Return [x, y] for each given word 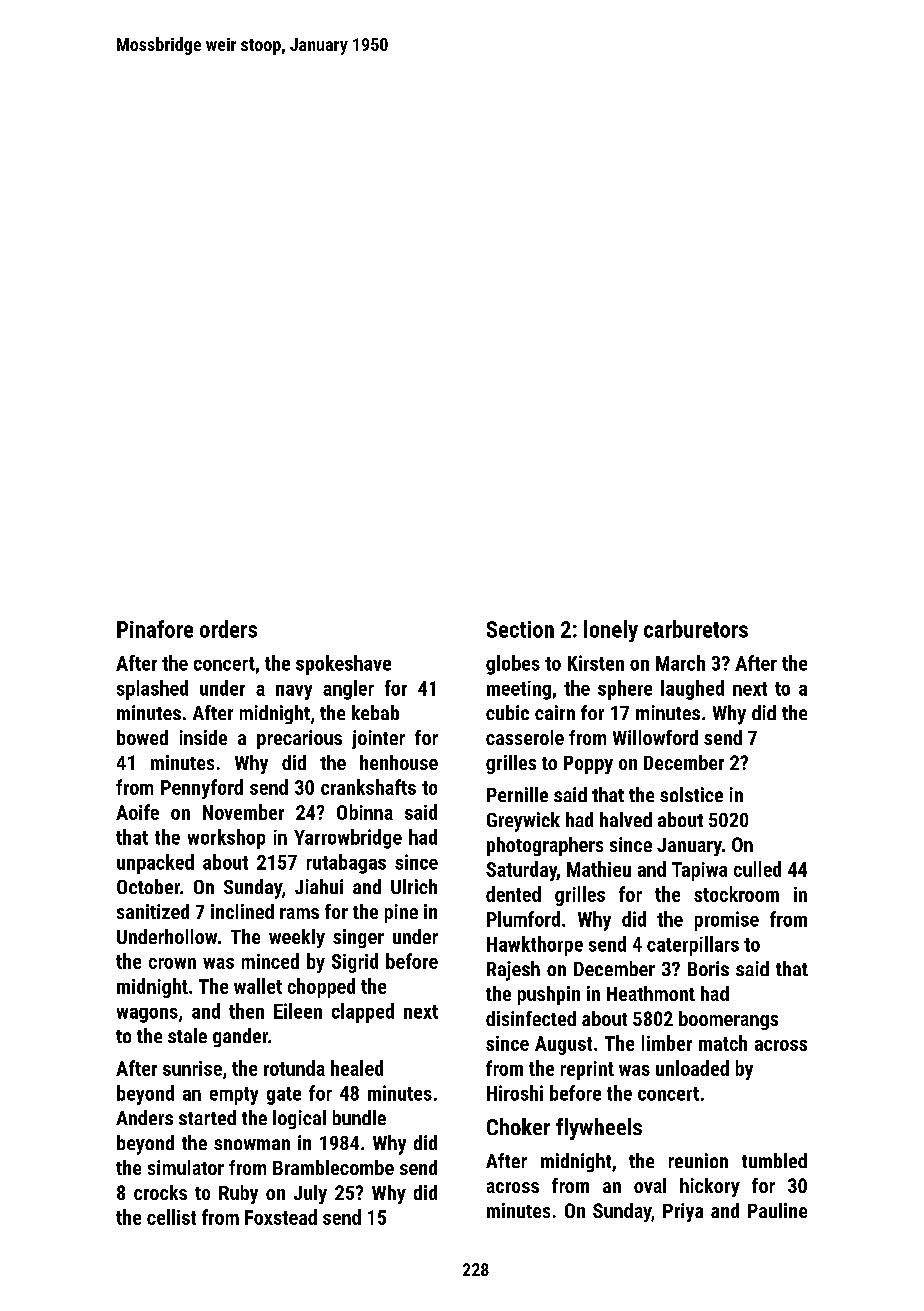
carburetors [696, 629]
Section [520, 629]
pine [401, 913]
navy [294, 692]
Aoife [137, 812]
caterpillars [693, 946]
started [207, 1117]
